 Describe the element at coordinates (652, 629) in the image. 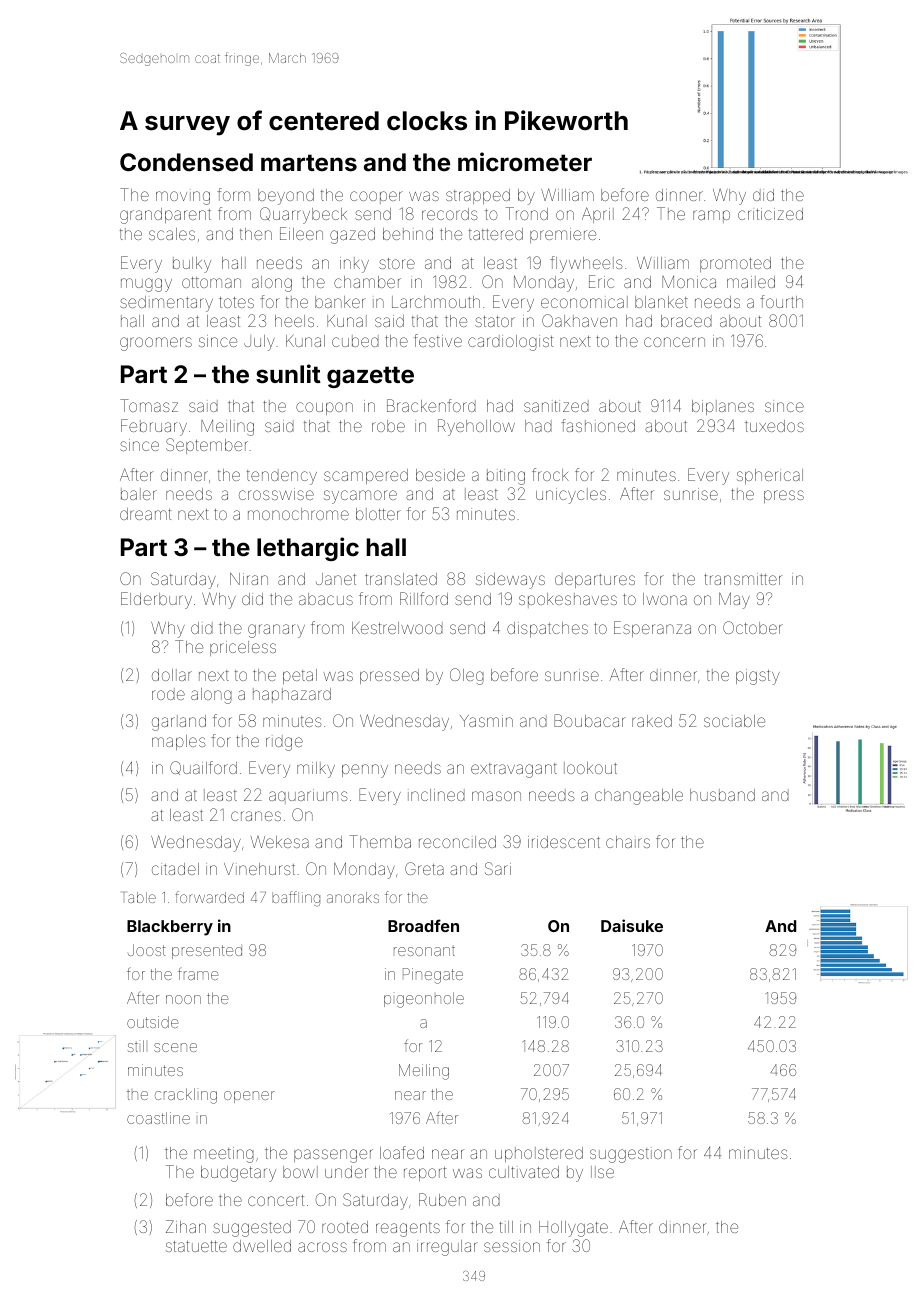

I see `Esperanza` at that location.
